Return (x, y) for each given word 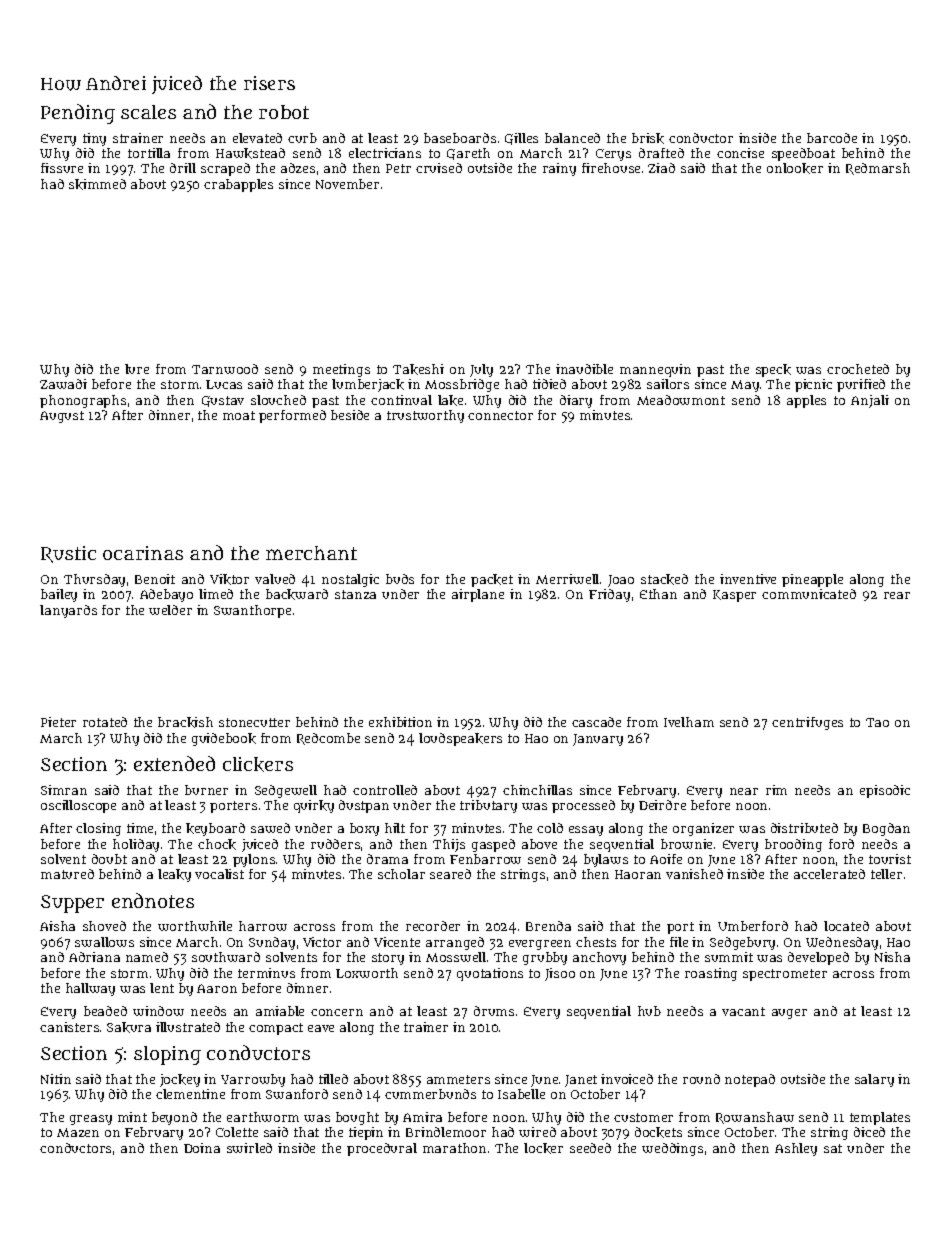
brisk (648, 138)
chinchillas (537, 790)
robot (284, 112)
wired (537, 1132)
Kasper (734, 596)
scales (148, 112)
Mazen (78, 1132)
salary (874, 1080)
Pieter (58, 722)
